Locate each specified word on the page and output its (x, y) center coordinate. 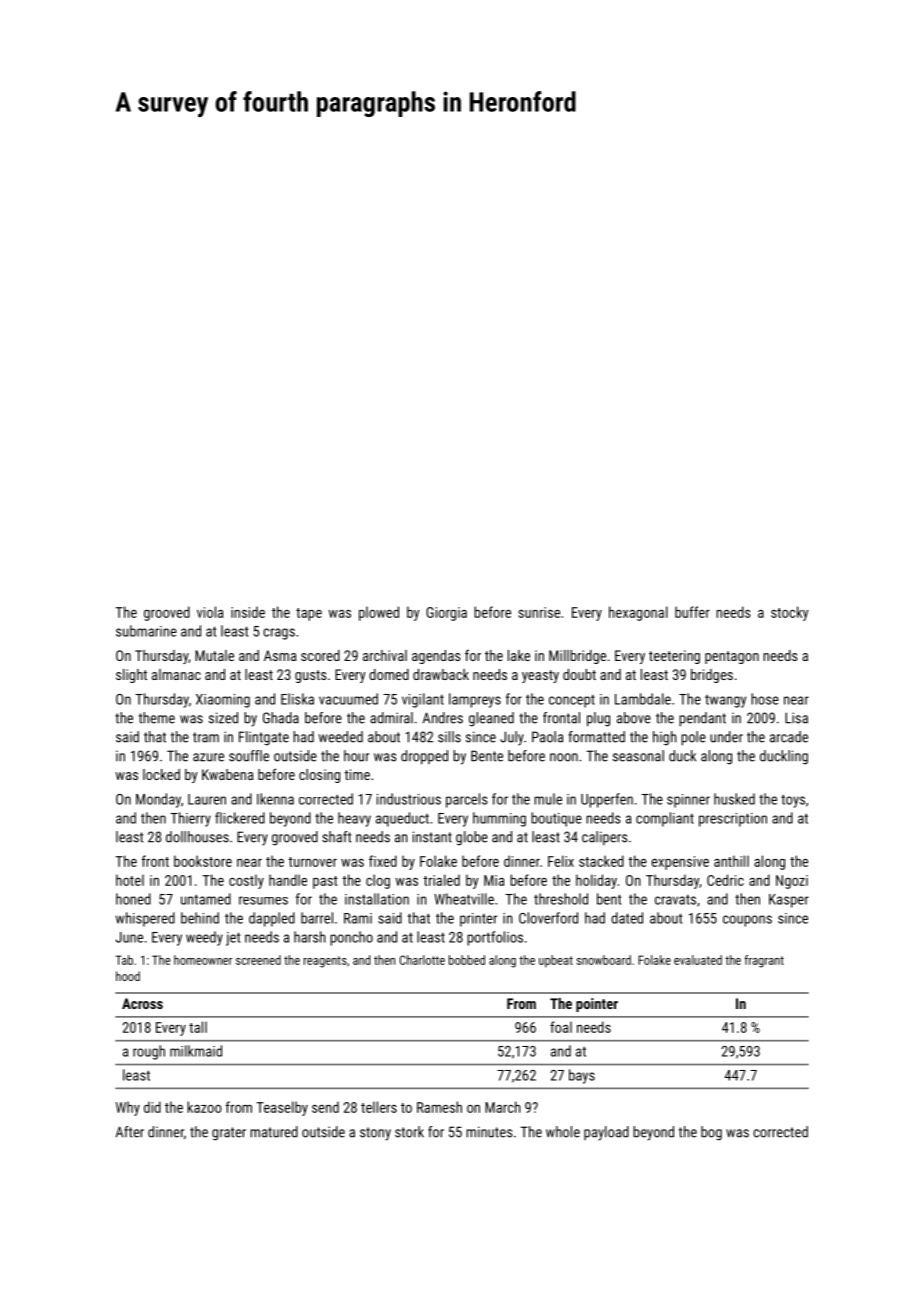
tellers (379, 1107)
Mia (494, 880)
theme (157, 718)
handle (288, 880)
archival (385, 655)
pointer (597, 1005)
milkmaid (196, 1051)
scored (320, 655)
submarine (146, 631)
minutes (489, 1132)
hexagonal (638, 613)
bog (711, 1133)
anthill (731, 861)
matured (274, 1132)
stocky (789, 613)
